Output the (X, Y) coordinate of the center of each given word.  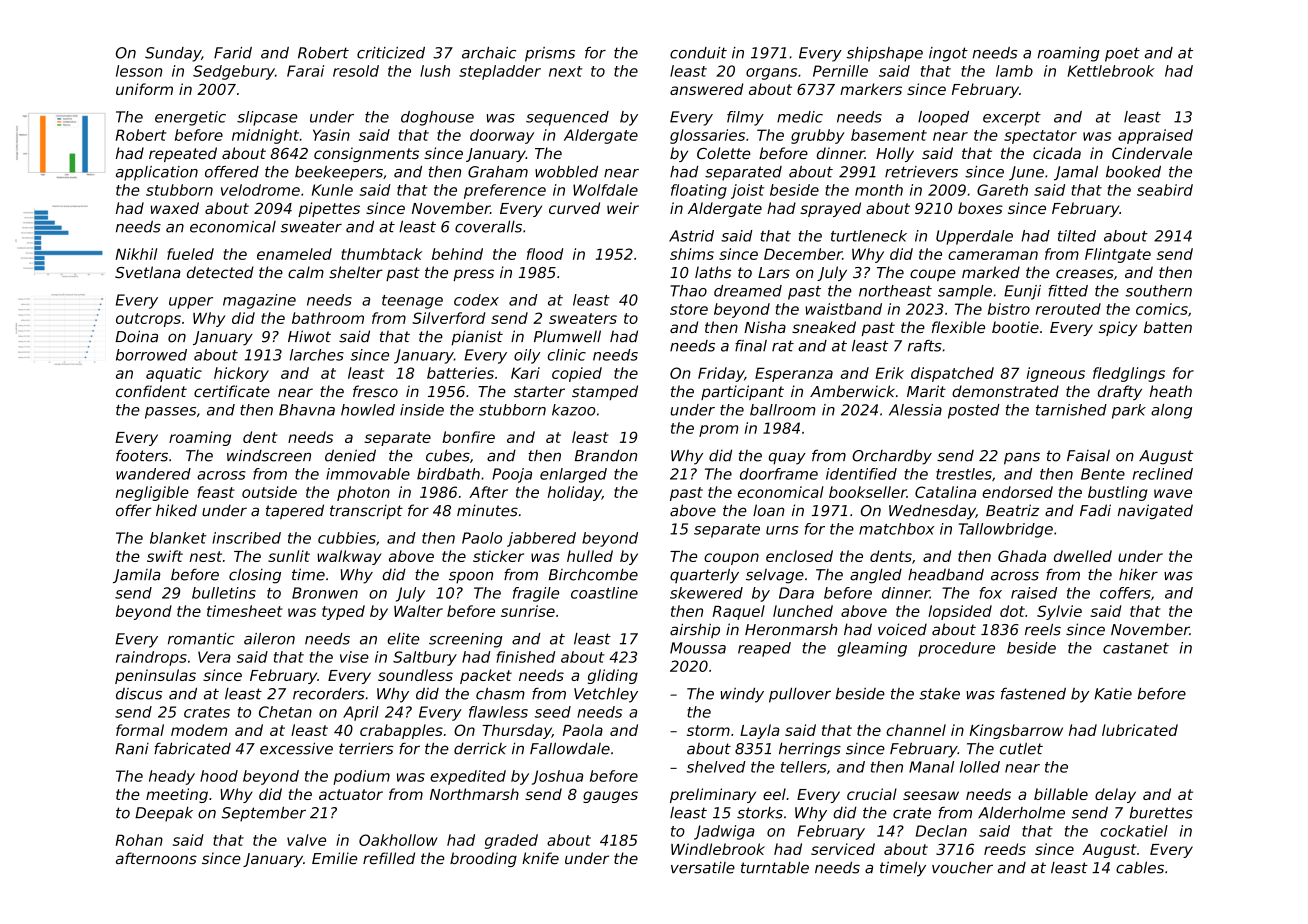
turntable (775, 867)
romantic (201, 639)
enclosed (799, 556)
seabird (1165, 190)
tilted (1077, 236)
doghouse (437, 118)
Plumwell (567, 336)
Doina (136, 336)
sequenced (567, 118)
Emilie (335, 858)
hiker (1138, 575)
